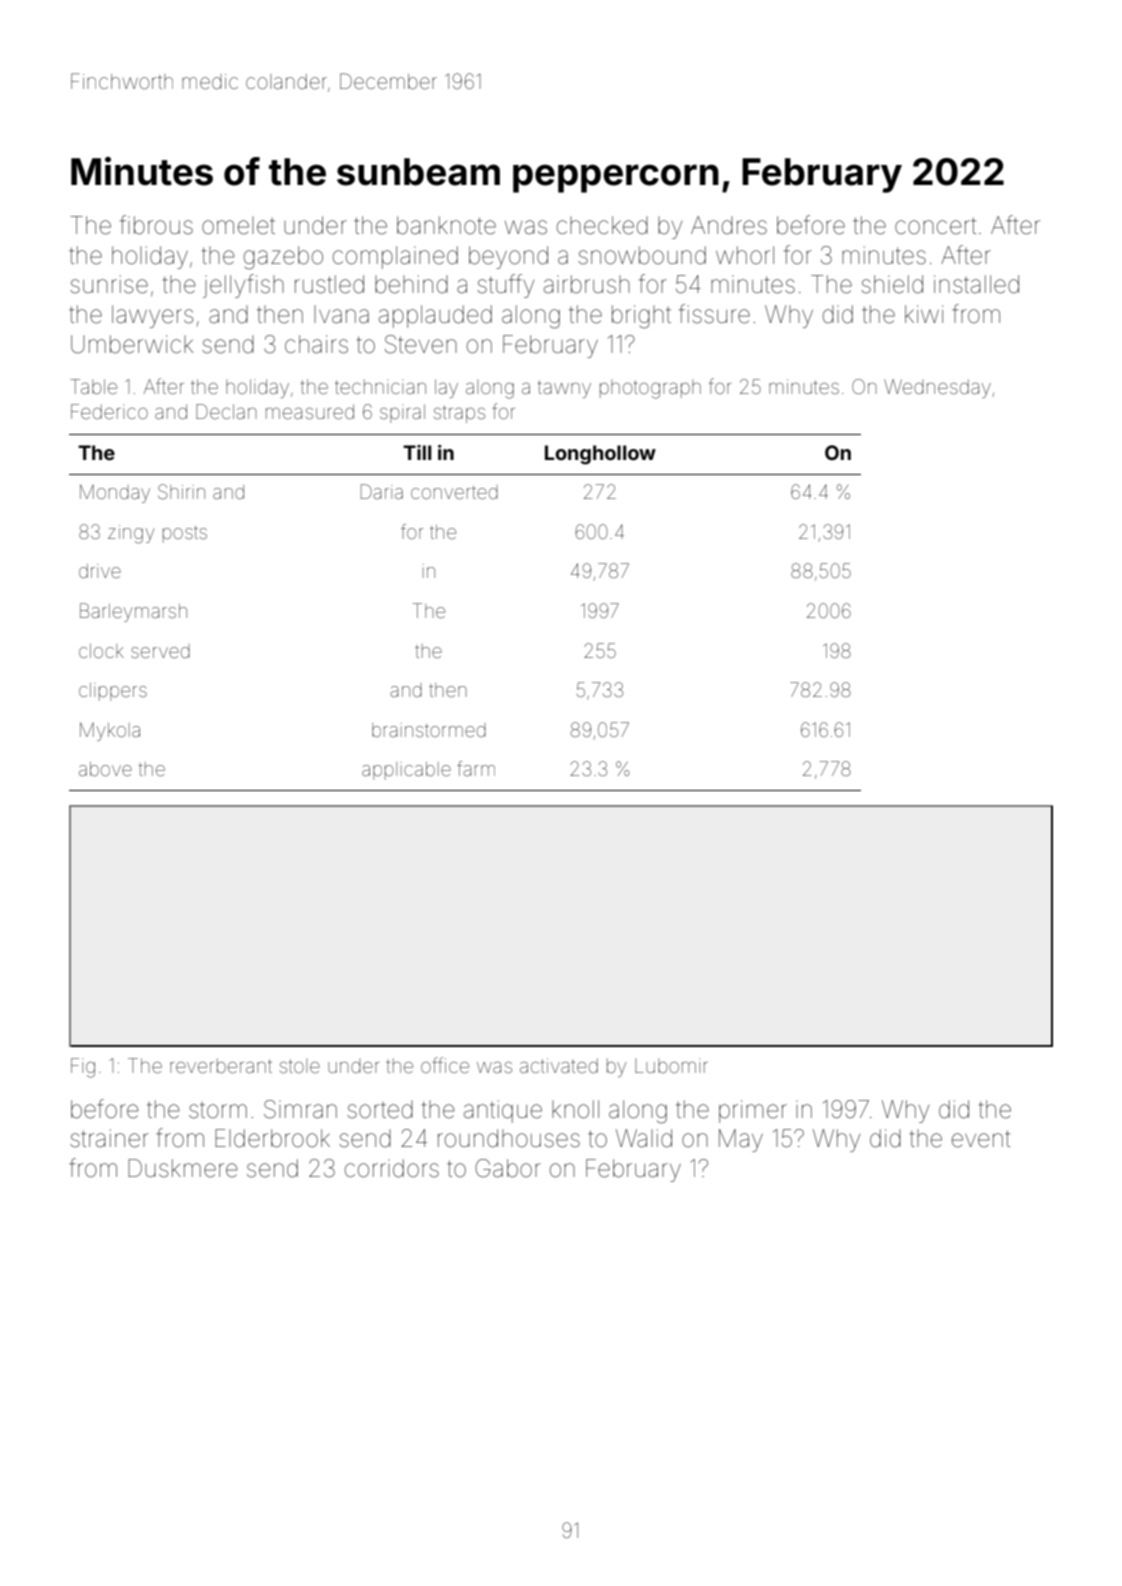 The height and width of the page is (1586, 1122). Describe the element at coordinates (976, 284) in the page. I see `installed` at that location.
